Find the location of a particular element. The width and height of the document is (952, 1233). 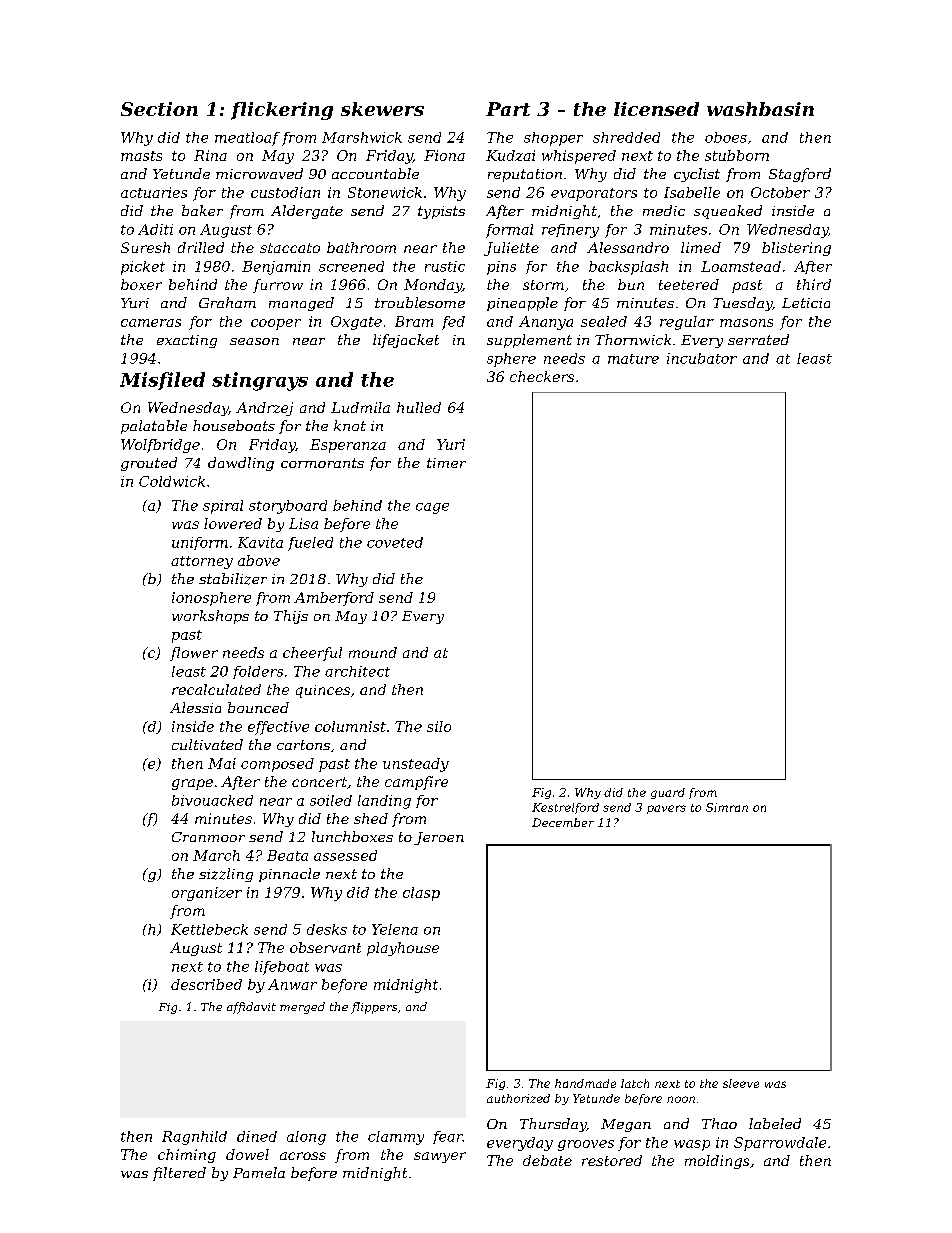

Section is located at coordinates (159, 109).
